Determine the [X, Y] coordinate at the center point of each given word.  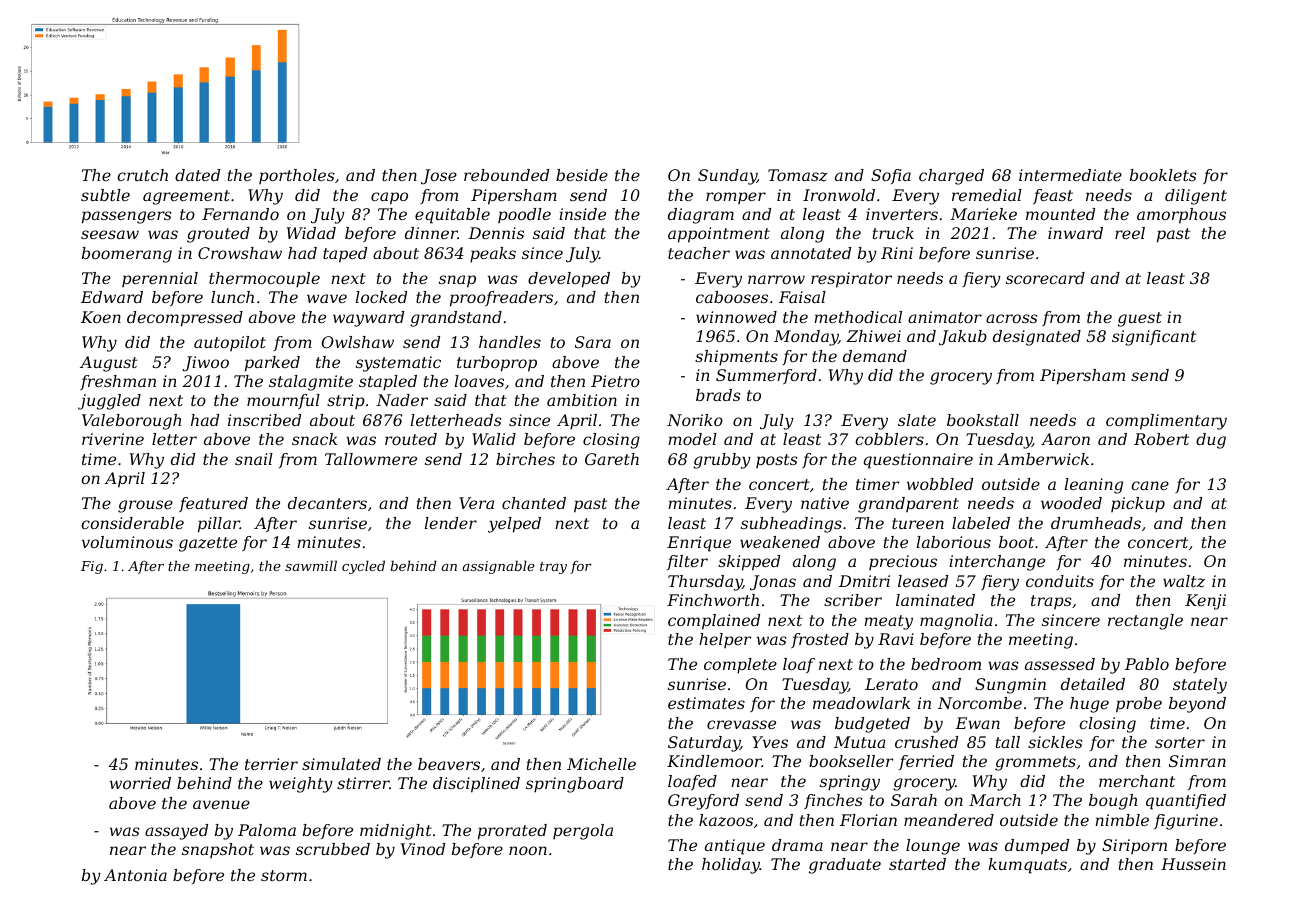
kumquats [1028, 866]
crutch [142, 175]
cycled [363, 567]
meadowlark [861, 703]
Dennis [496, 233]
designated [1037, 338]
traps [1051, 602]
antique [735, 847]
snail [254, 459]
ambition [582, 400]
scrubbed [333, 849]
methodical [858, 317]
